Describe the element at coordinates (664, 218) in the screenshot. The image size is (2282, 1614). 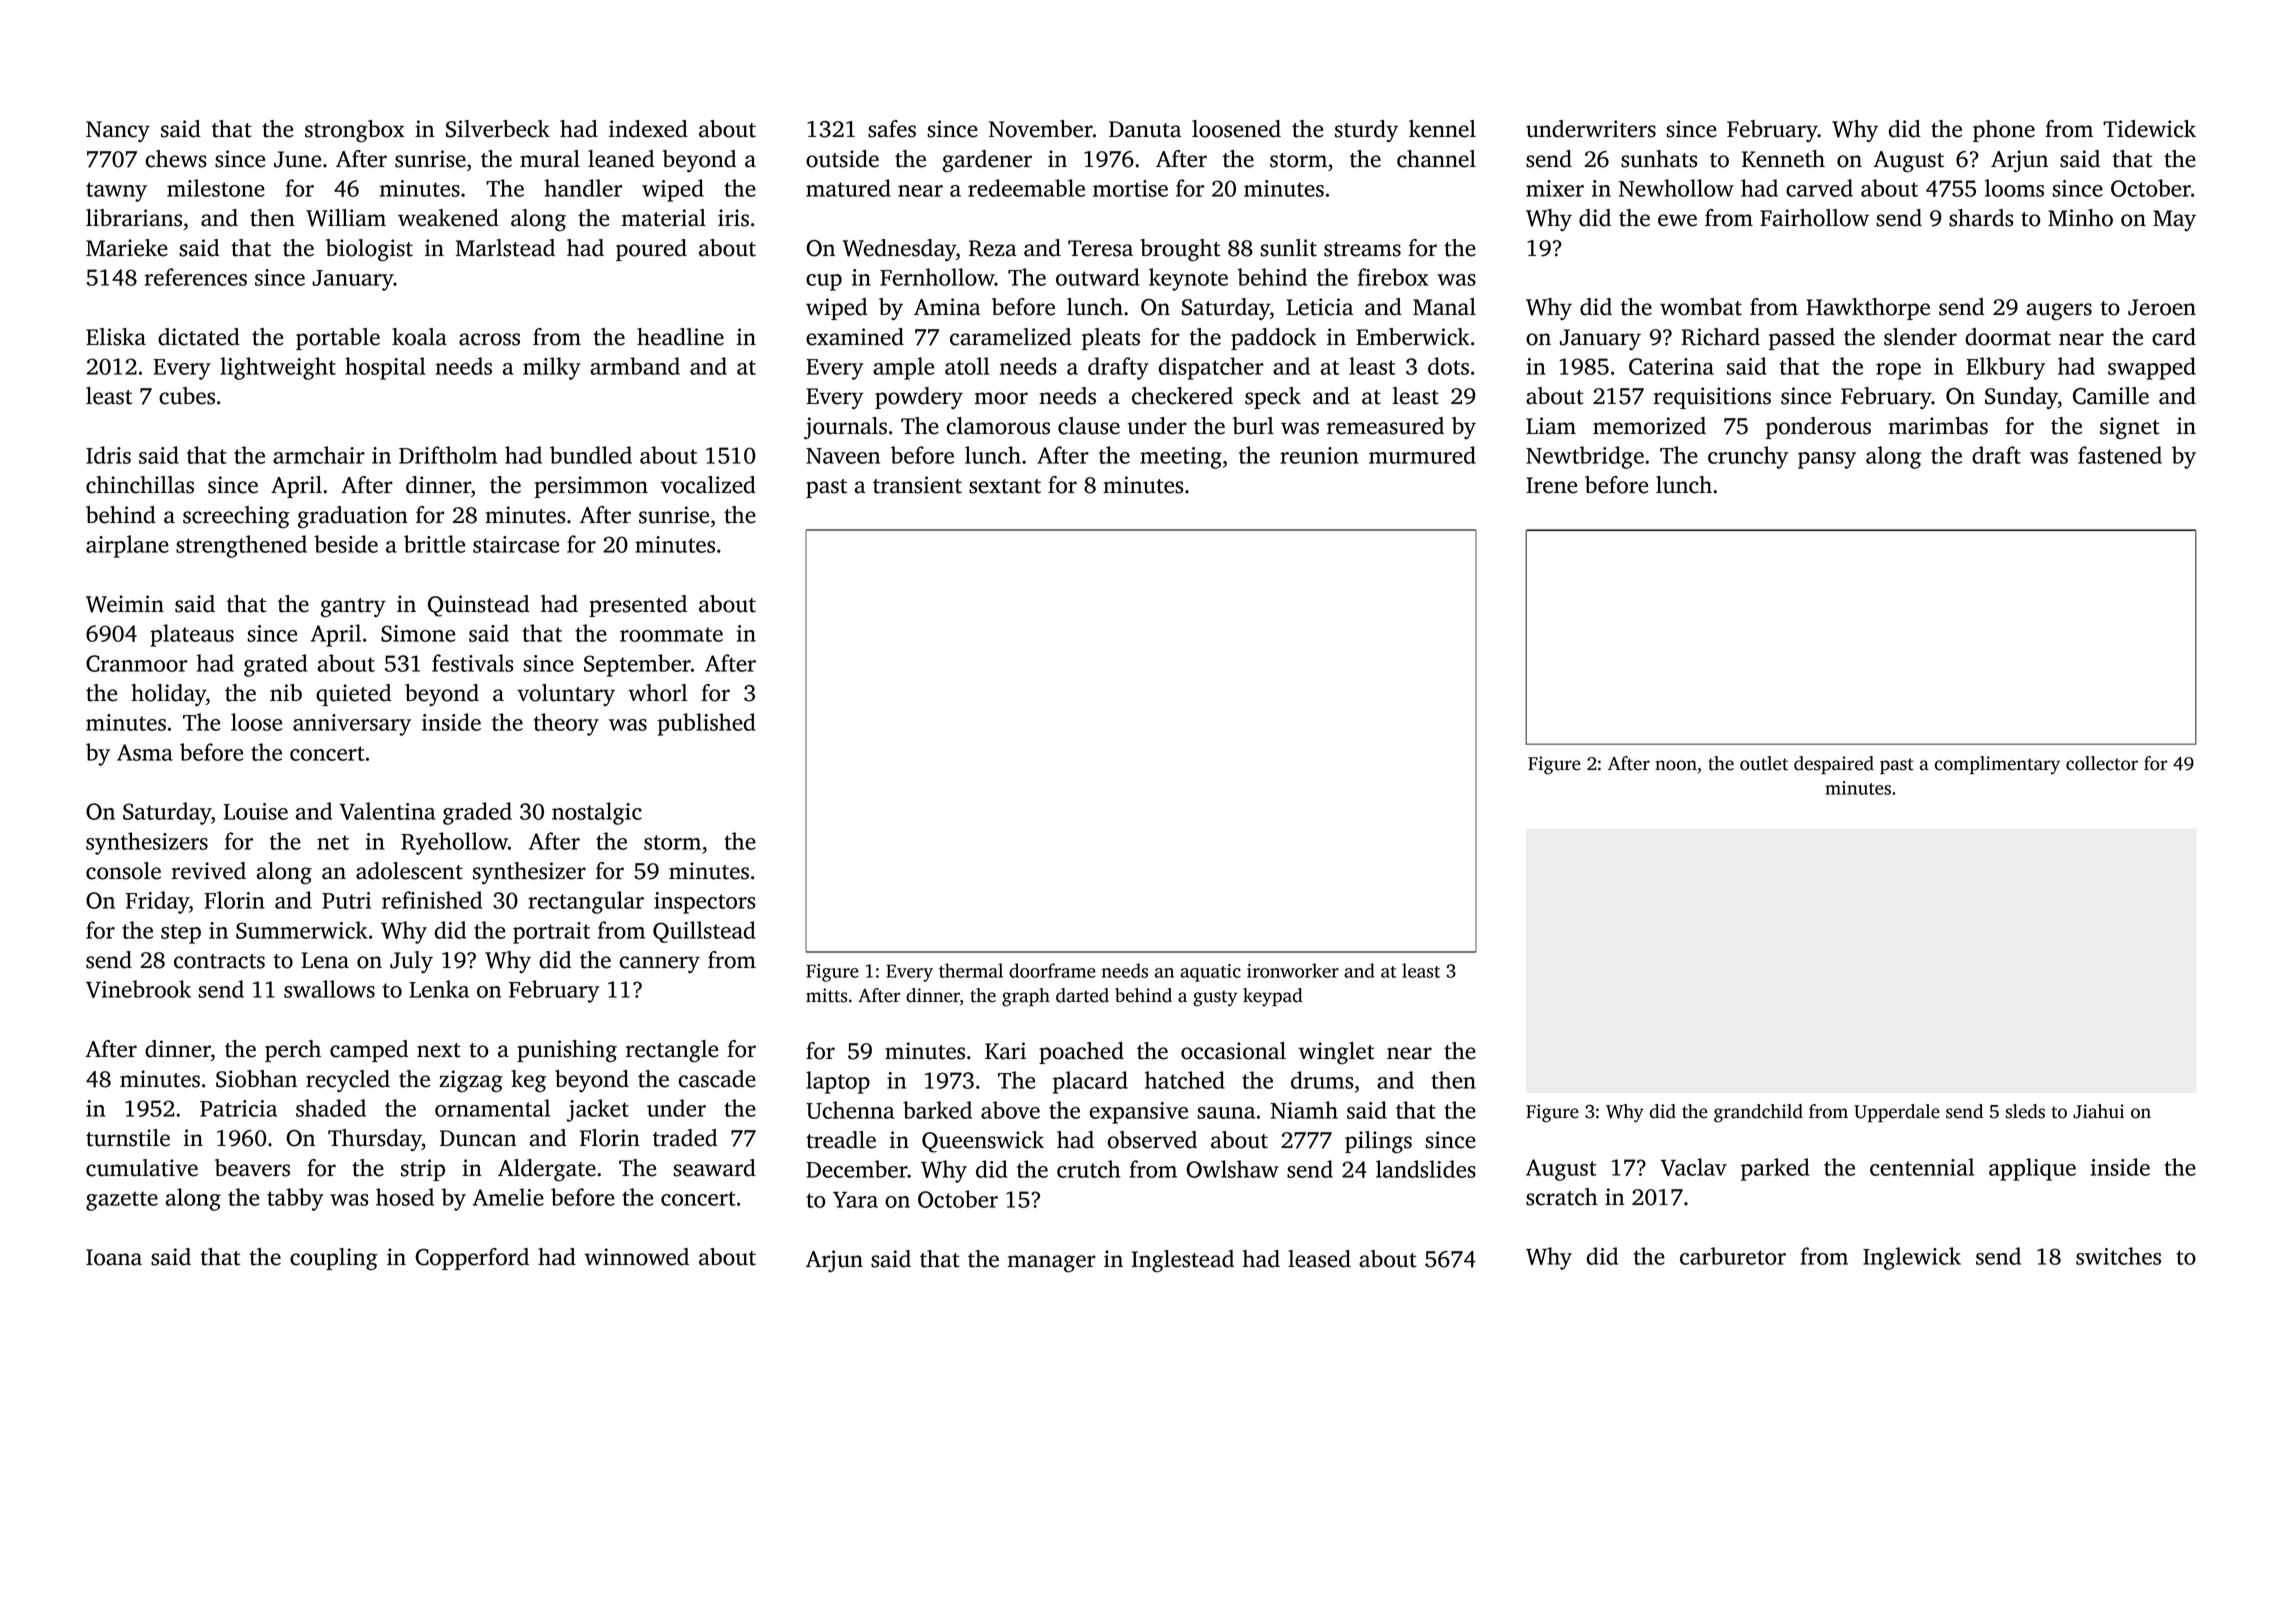
I see `material` at that location.
